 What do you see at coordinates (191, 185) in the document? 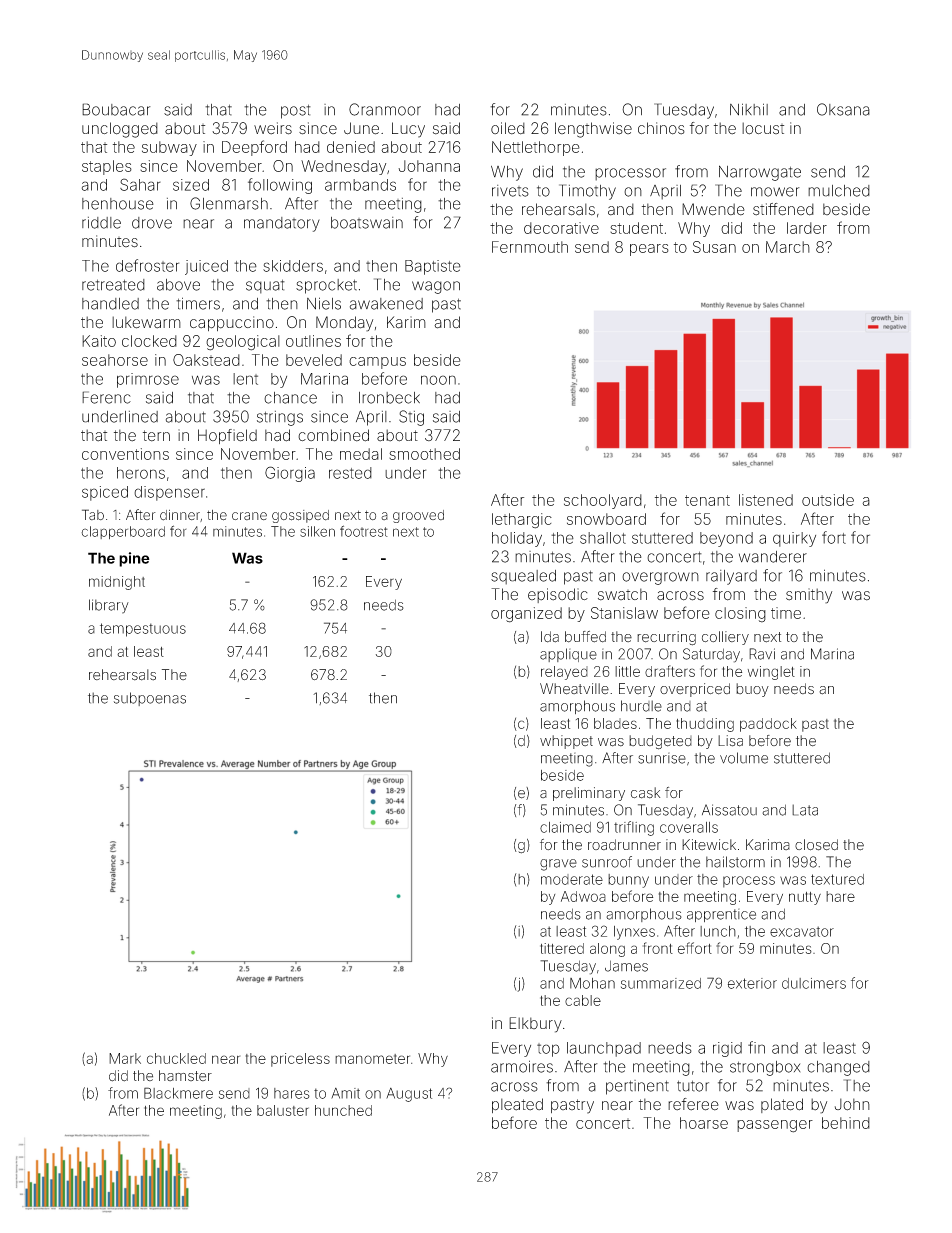
I see `sized` at bounding box center [191, 185].
